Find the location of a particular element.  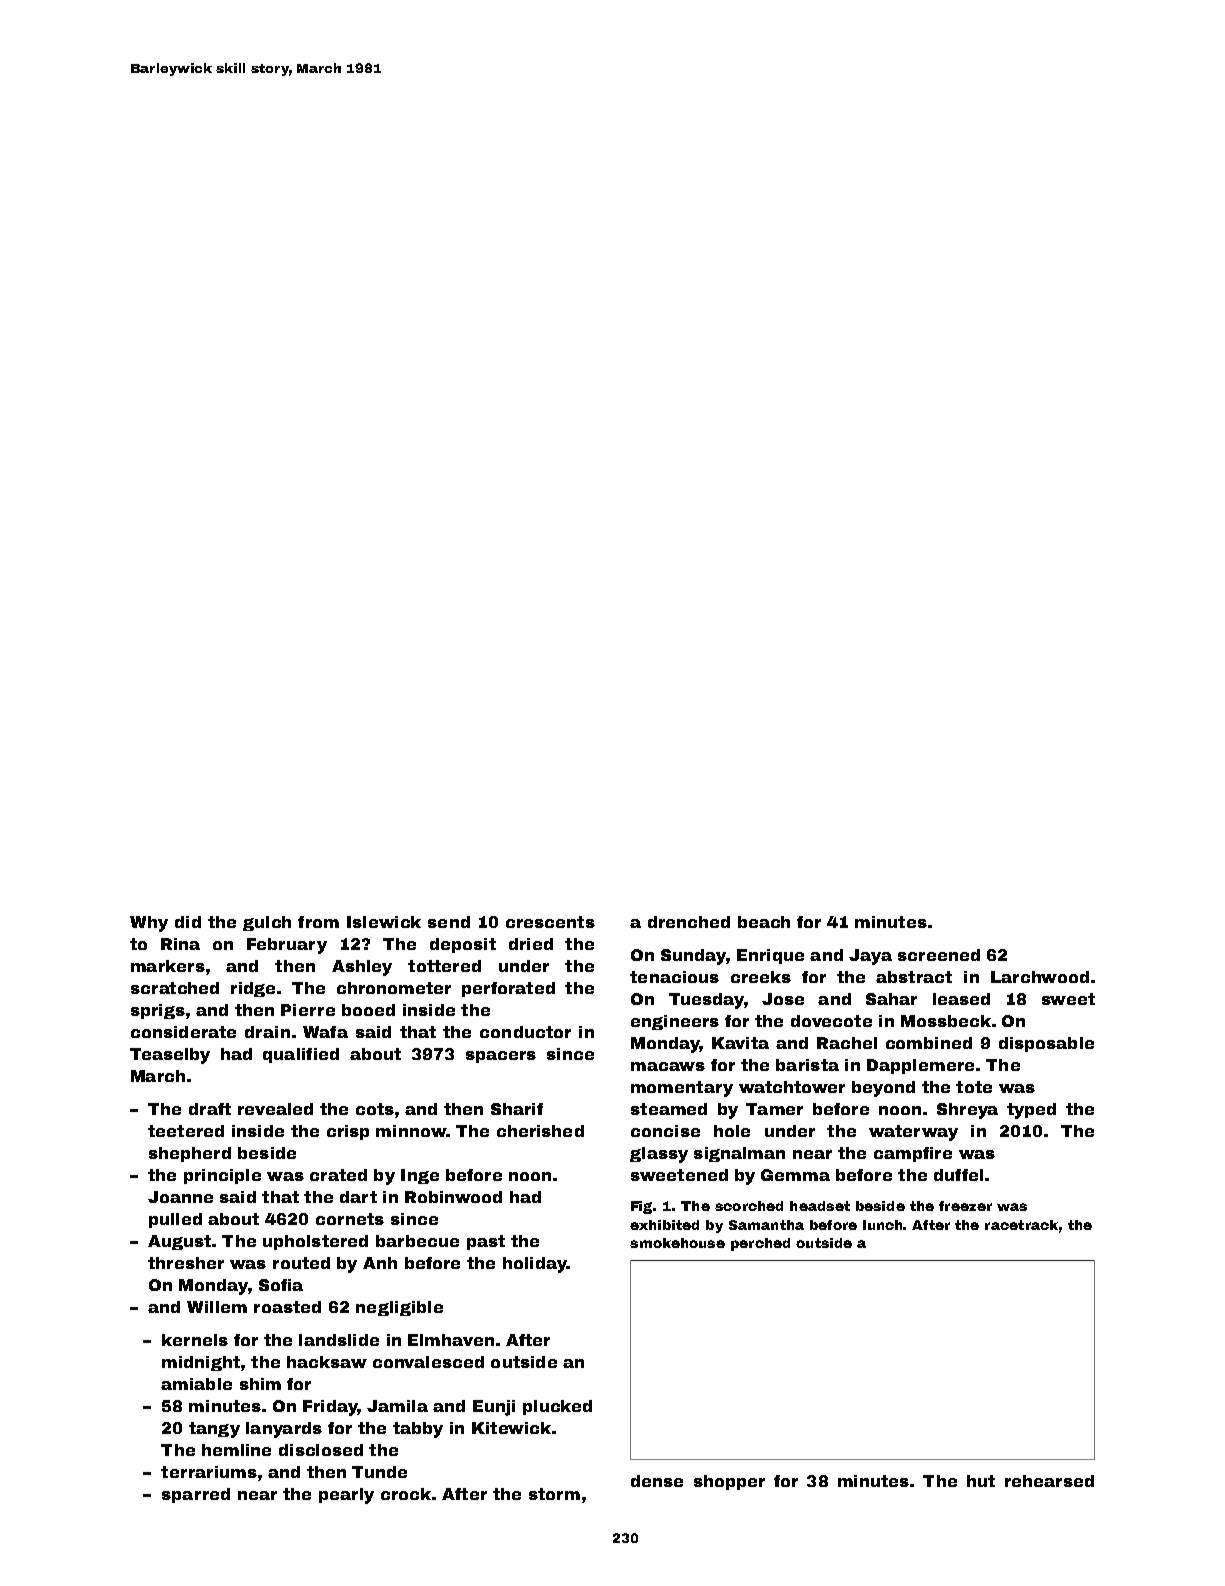

did is located at coordinates (188, 922).
